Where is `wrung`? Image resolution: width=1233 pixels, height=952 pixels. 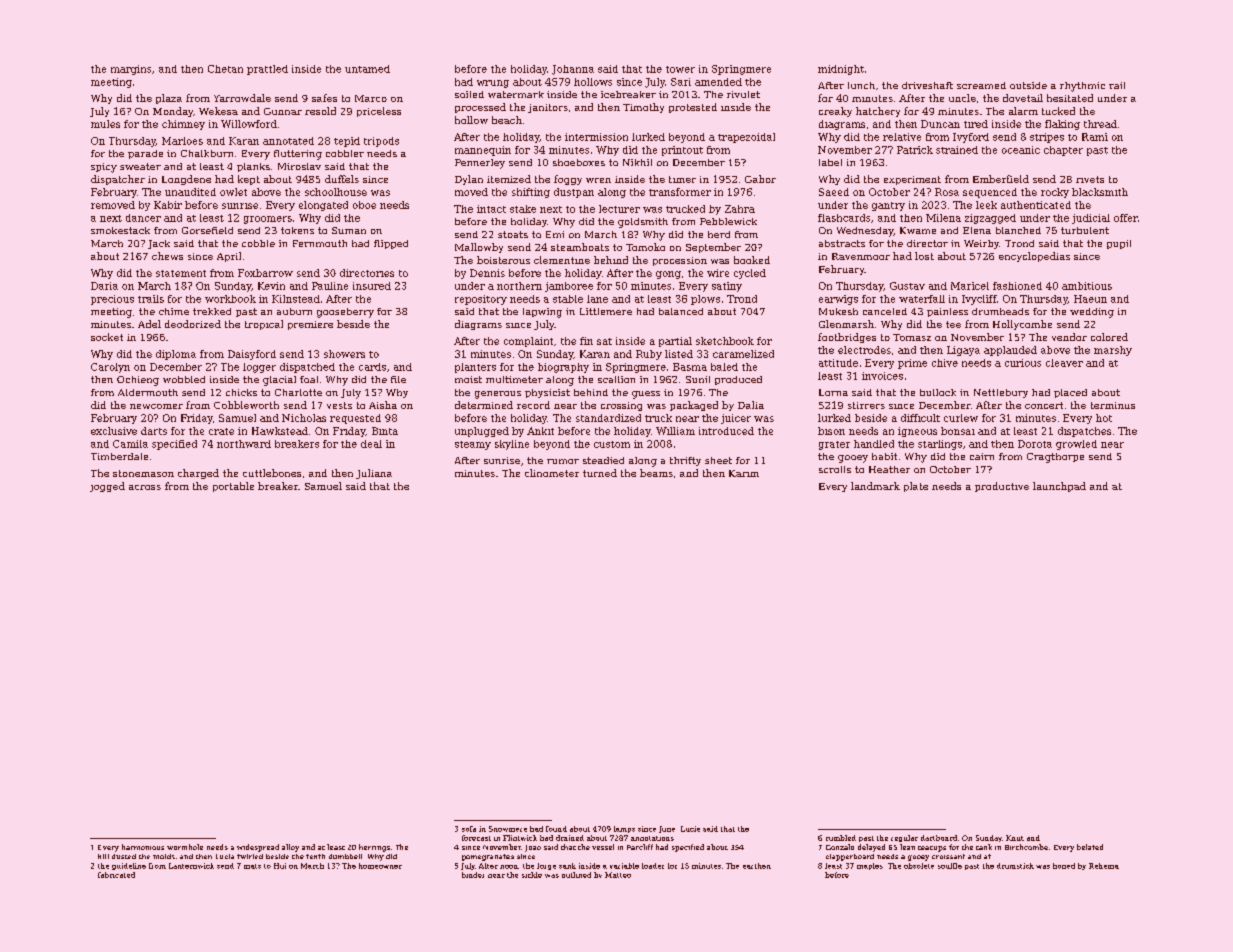 wrung is located at coordinates (493, 84).
